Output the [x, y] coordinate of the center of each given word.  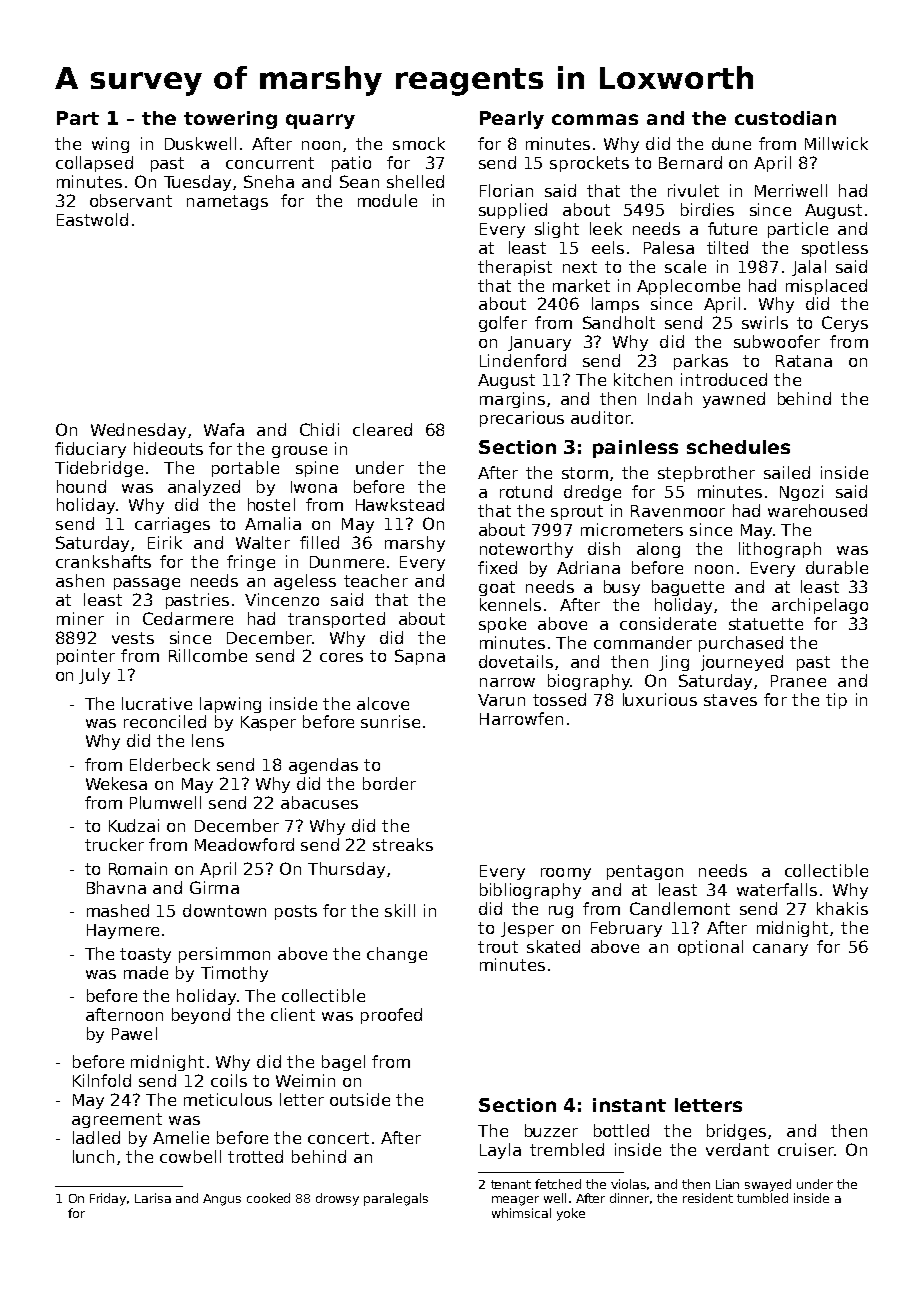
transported [336, 620]
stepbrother [706, 474]
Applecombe [688, 287]
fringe [251, 563]
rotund [526, 491]
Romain [138, 868]
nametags [227, 202]
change [397, 955]
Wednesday [138, 431]
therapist [515, 268]
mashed [118, 910]
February [626, 929]
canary [780, 950]
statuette [766, 624]
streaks [403, 844]
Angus [222, 1200]
